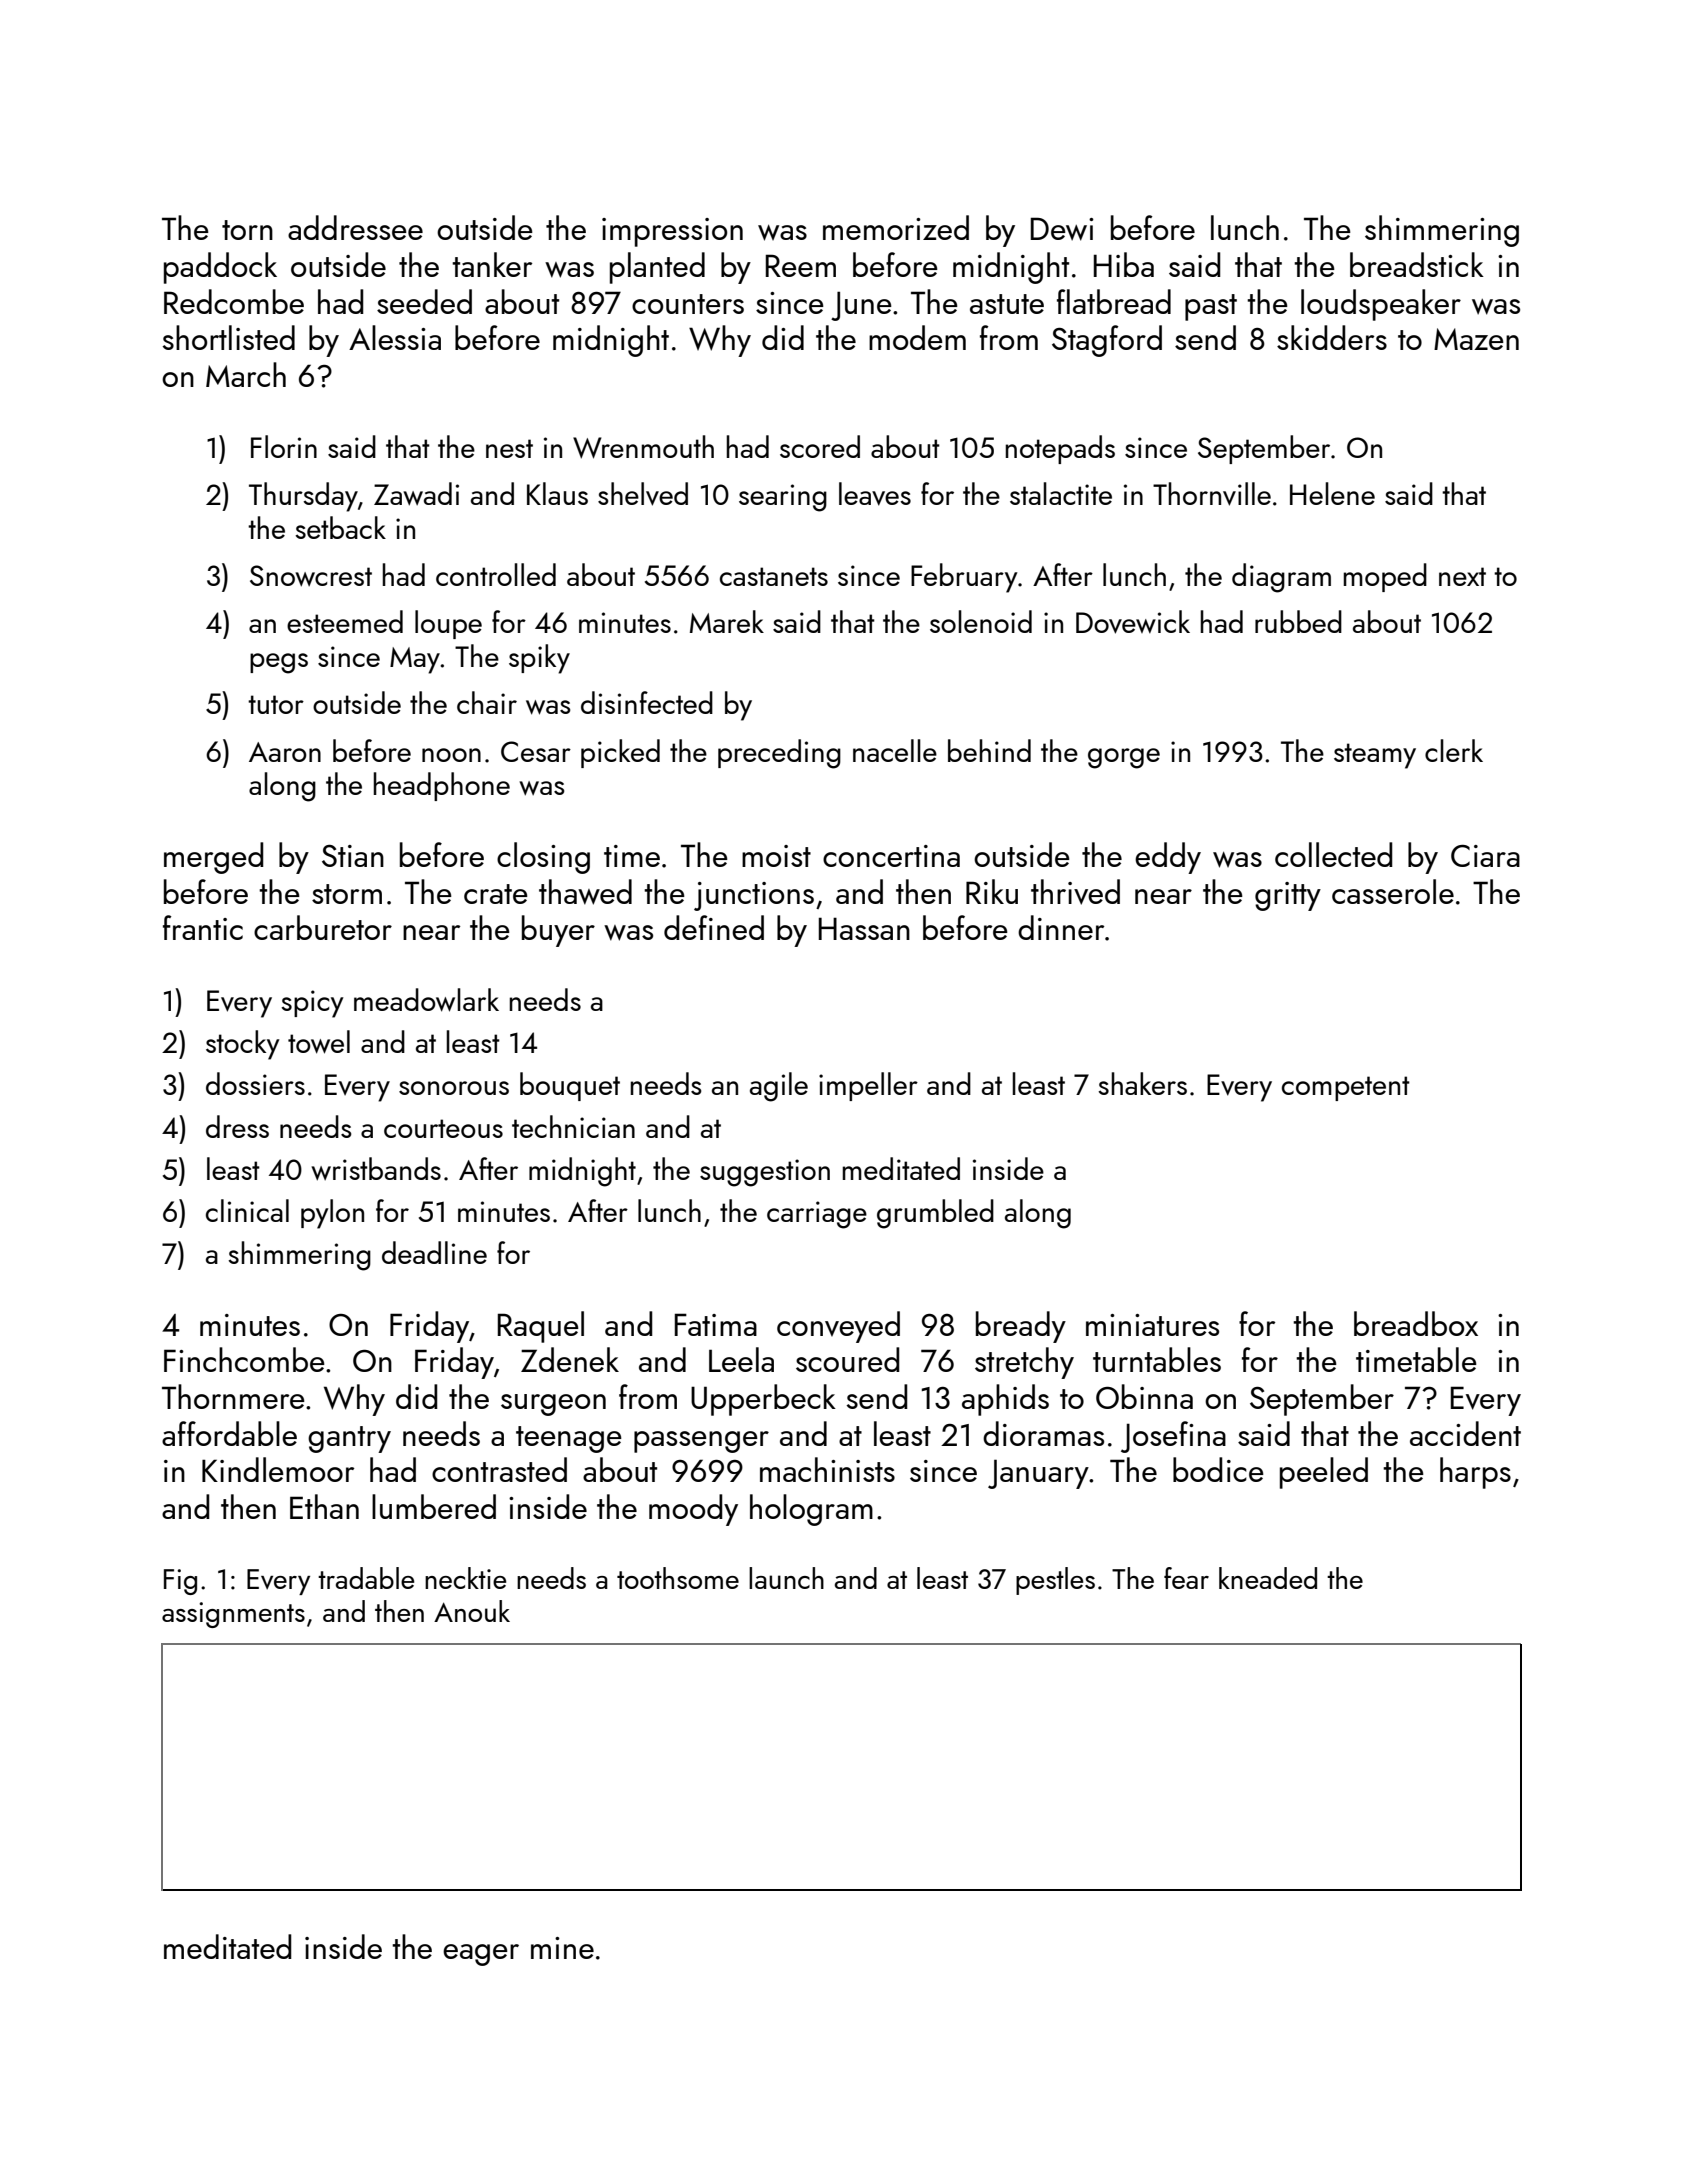 The image size is (1683, 2178). I want to click on impression, so click(672, 232).
